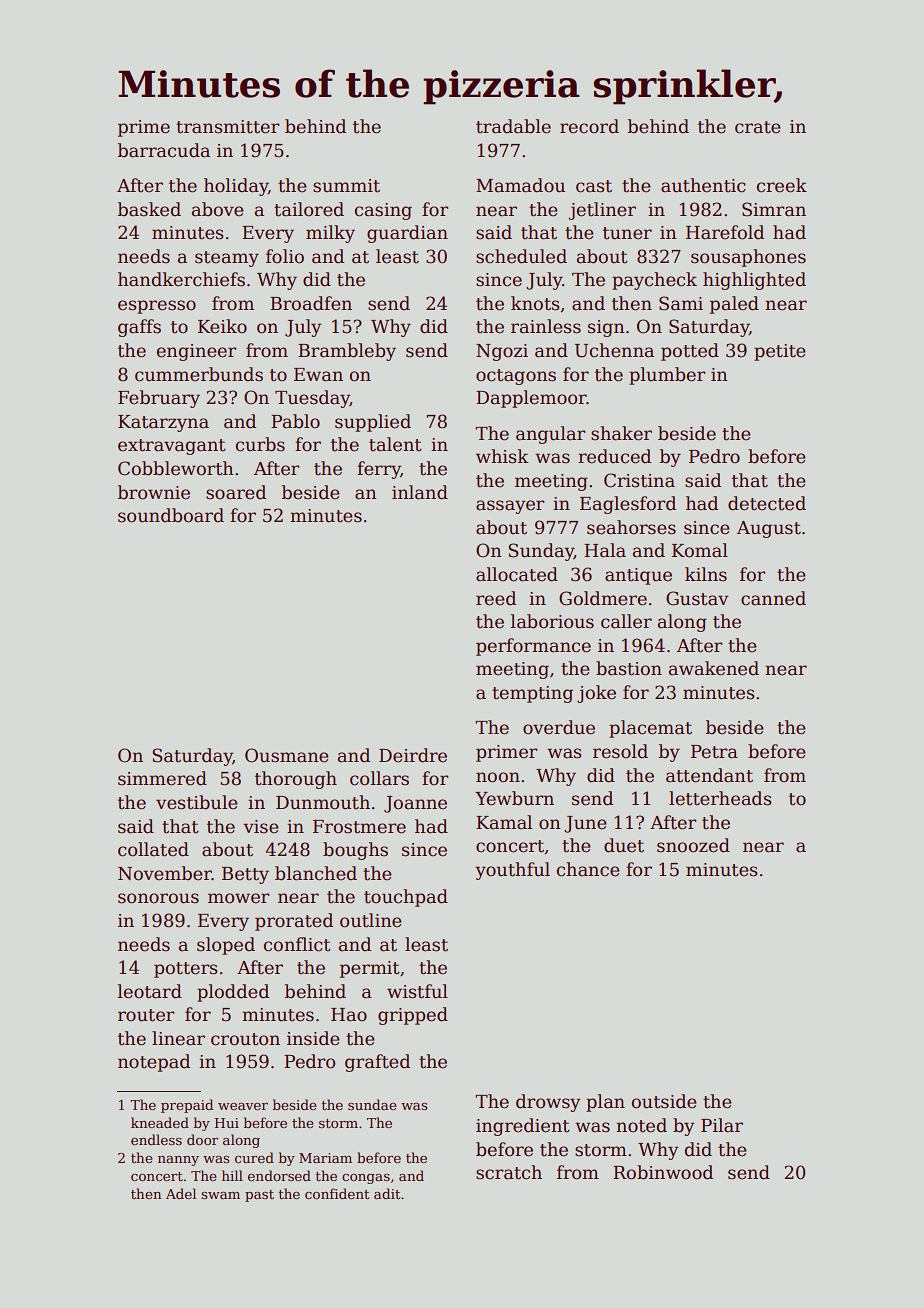 The image size is (924, 1308). Describe the element at coordinates (139, 328) in the page. I see `gaffs` at that location.
